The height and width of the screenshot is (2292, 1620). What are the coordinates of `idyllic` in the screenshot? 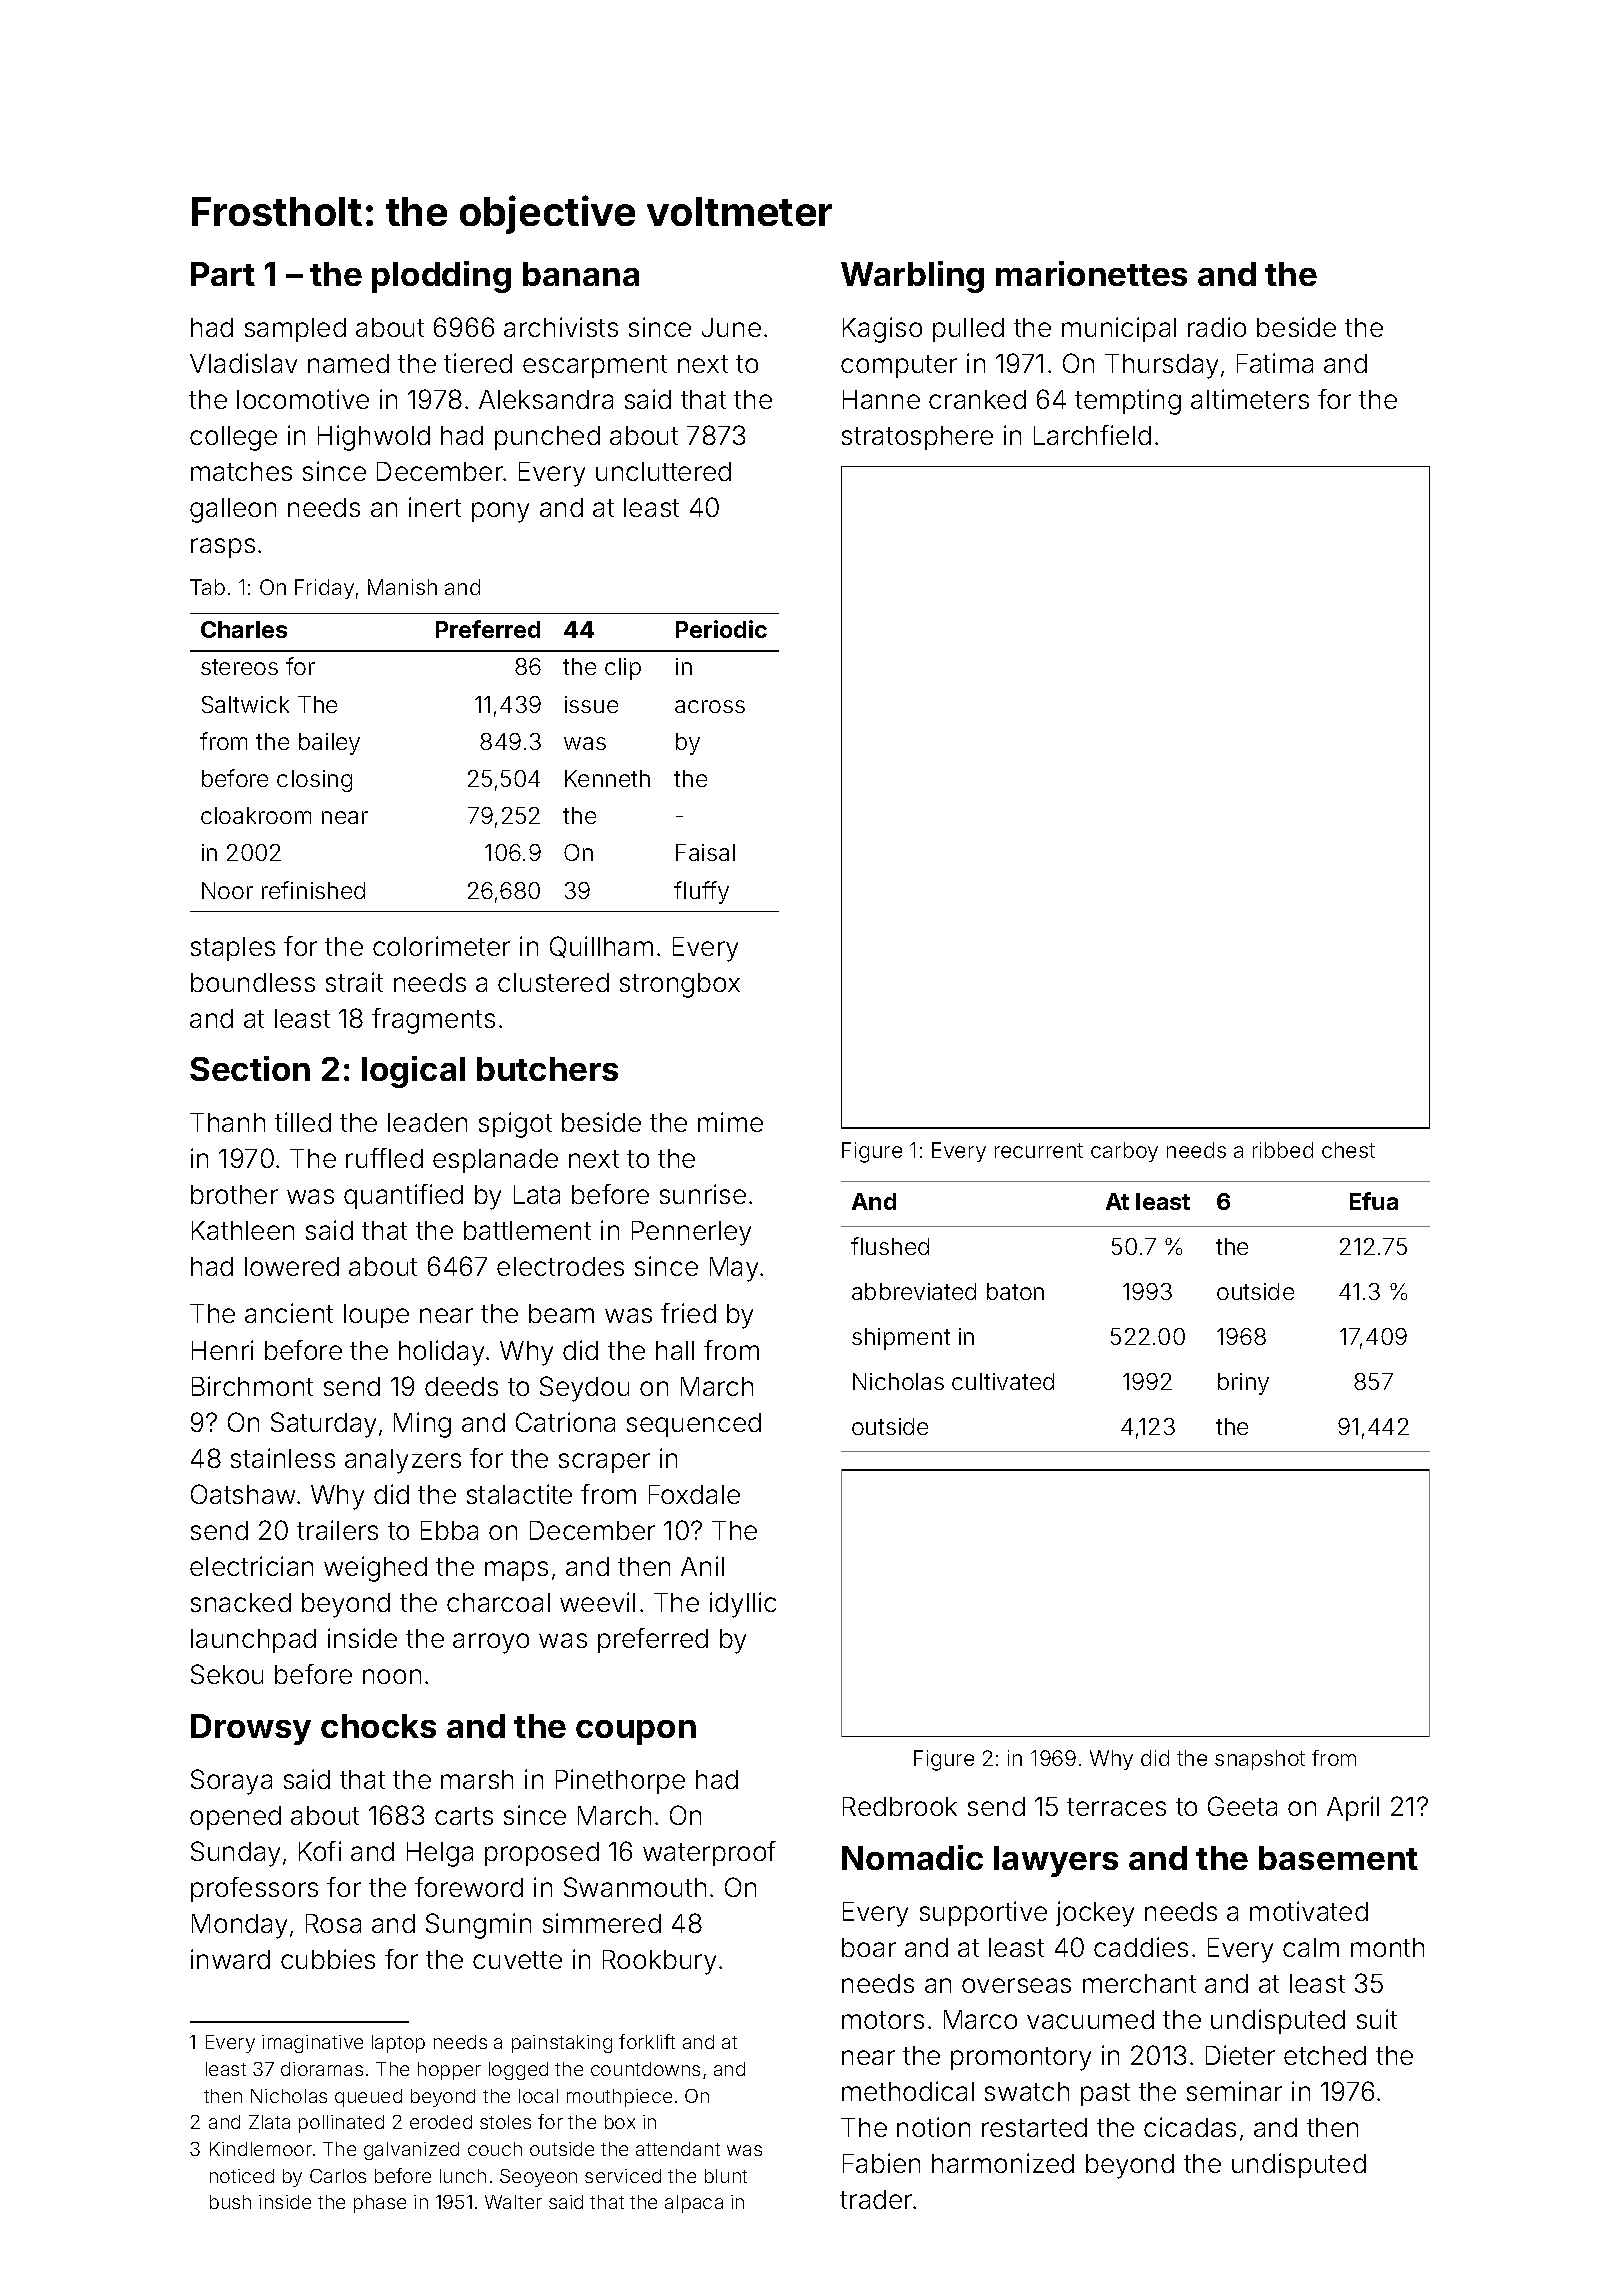 It's located at (743, 1605).
